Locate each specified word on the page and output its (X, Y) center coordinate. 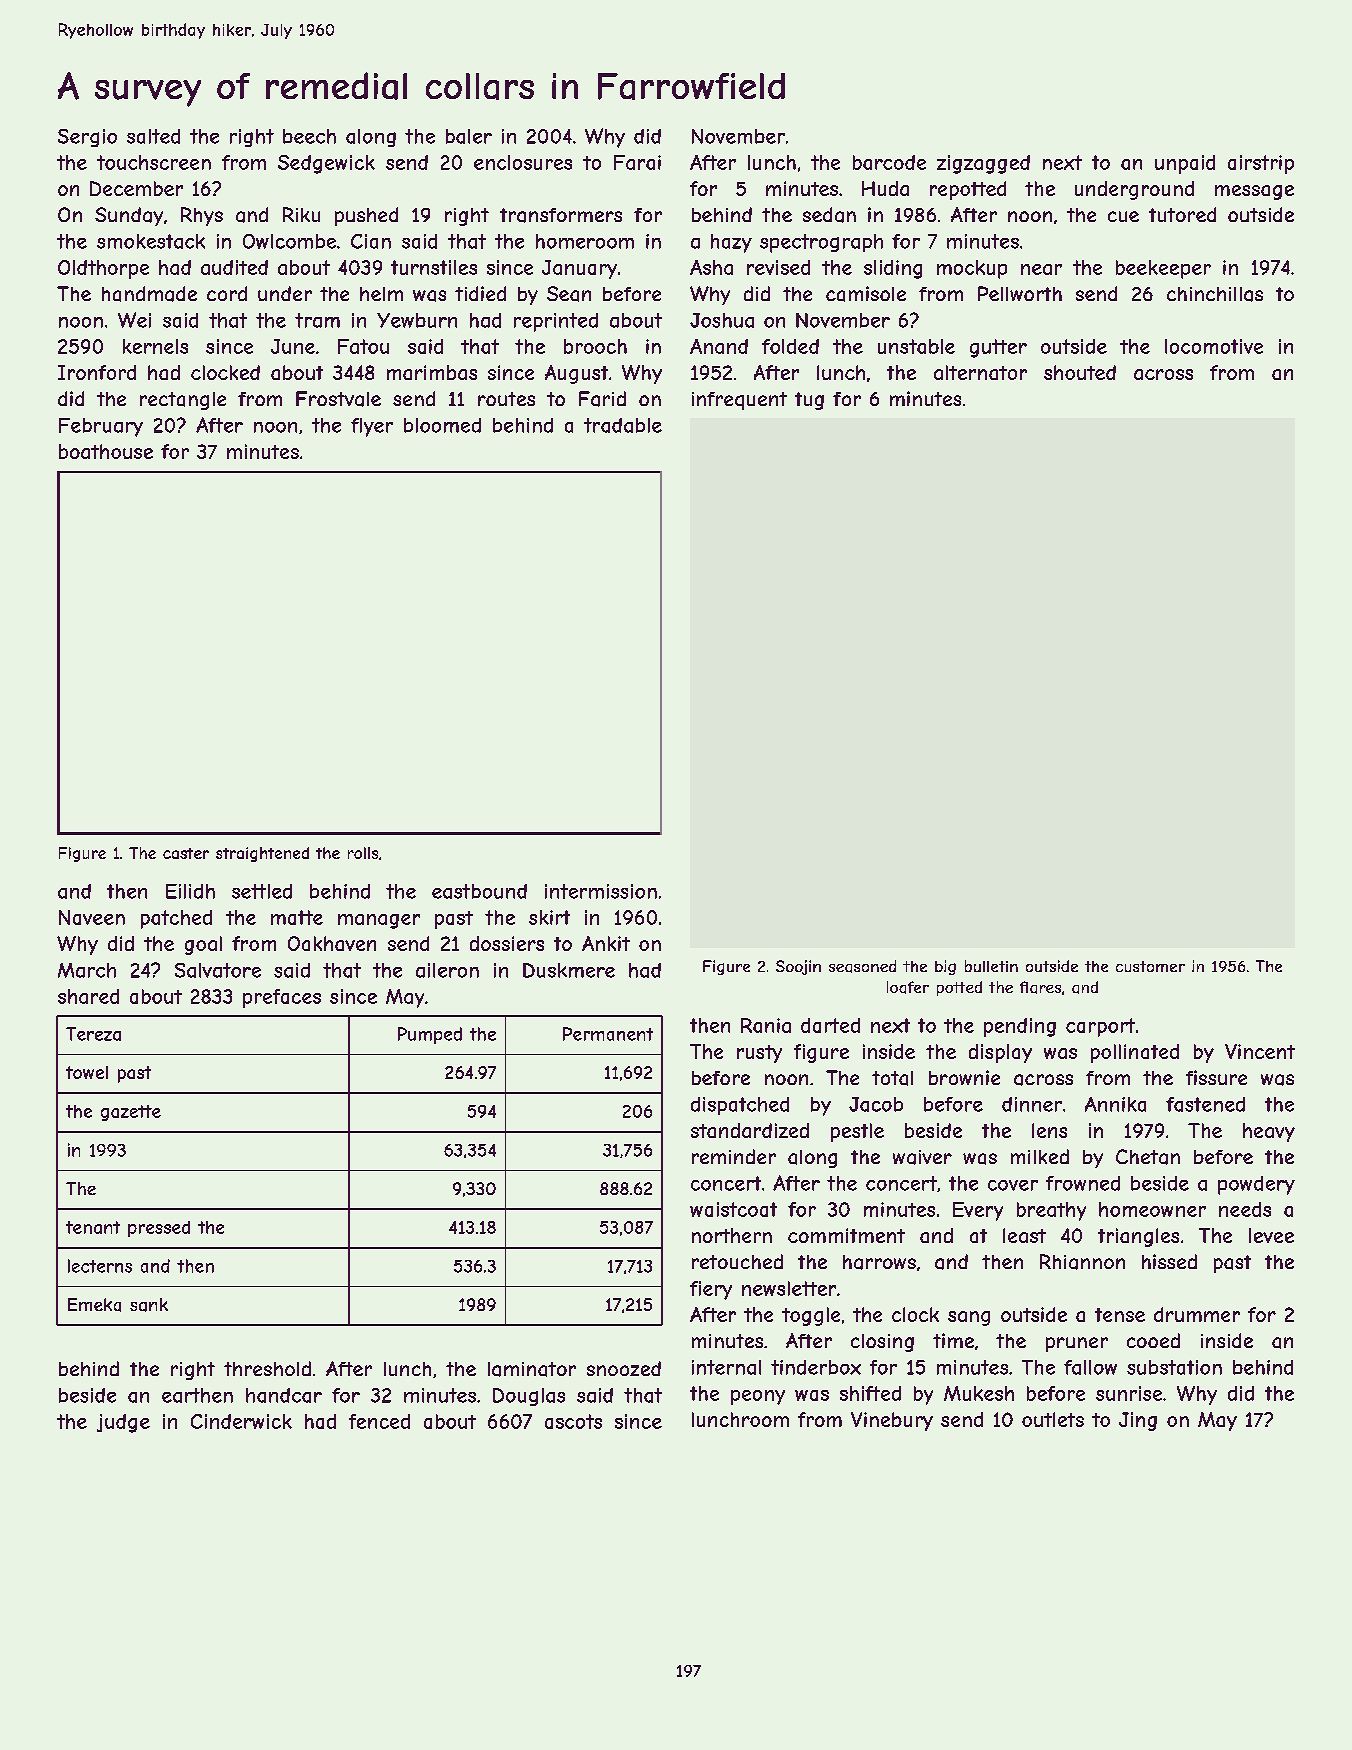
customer (1150, 966)
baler (469, 136)
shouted (1080, 372)
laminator (532, 1369)
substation (1174, 1367)
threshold (267, 1368)
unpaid (1185, 164)
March (87, 970)
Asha (711, 267)
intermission (601, 891)
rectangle (183, 401)
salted (153, 136)
